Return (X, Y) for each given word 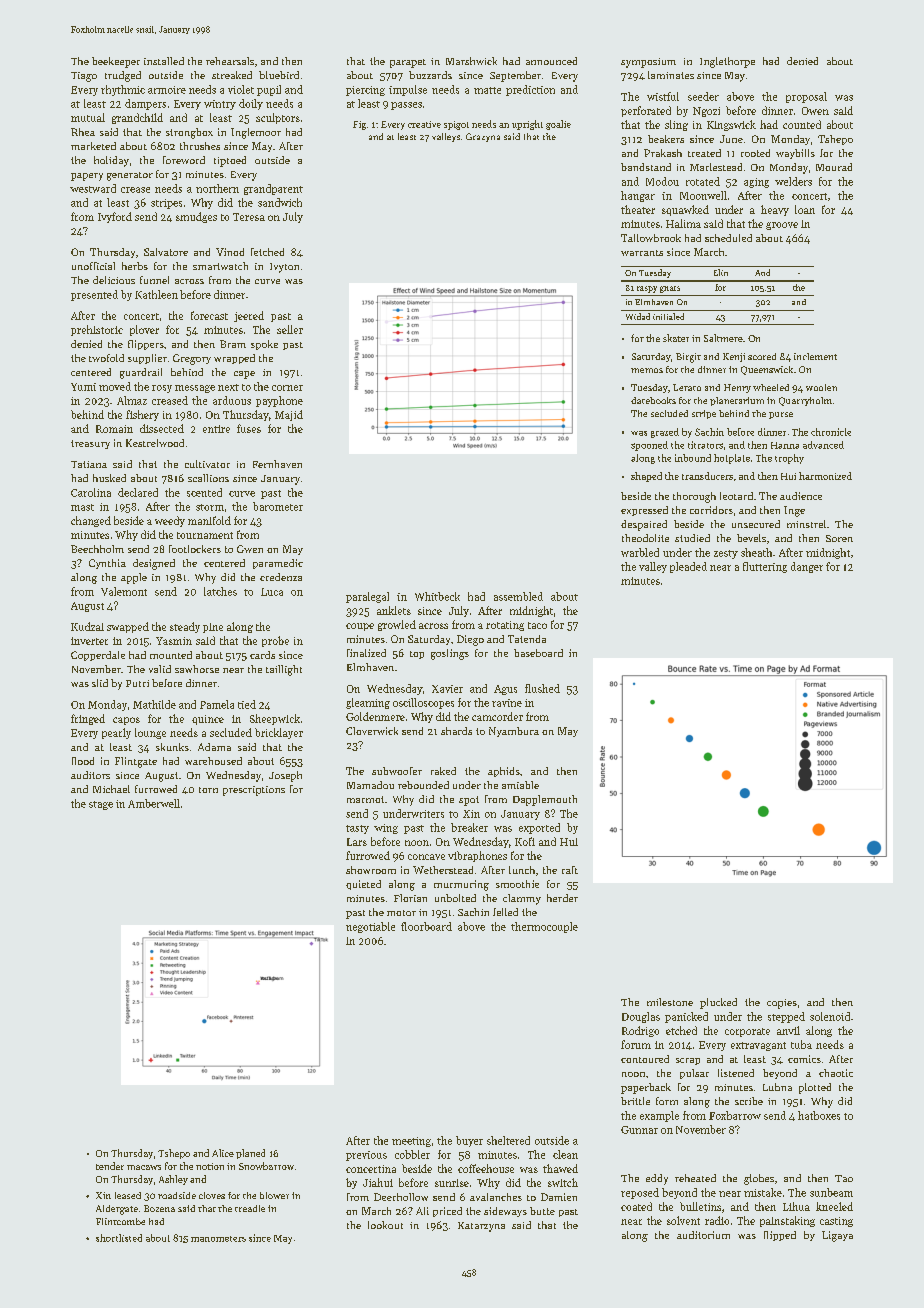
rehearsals (230, 61)
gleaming (368, 703)
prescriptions (254, 791)
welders (793, 181)
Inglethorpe (727, 62)
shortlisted (119, 1238)
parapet (408, 63)
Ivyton (284, 268)
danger (807, 567)
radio (717, 1220)
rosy (162, 389)
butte (542, 1211)
